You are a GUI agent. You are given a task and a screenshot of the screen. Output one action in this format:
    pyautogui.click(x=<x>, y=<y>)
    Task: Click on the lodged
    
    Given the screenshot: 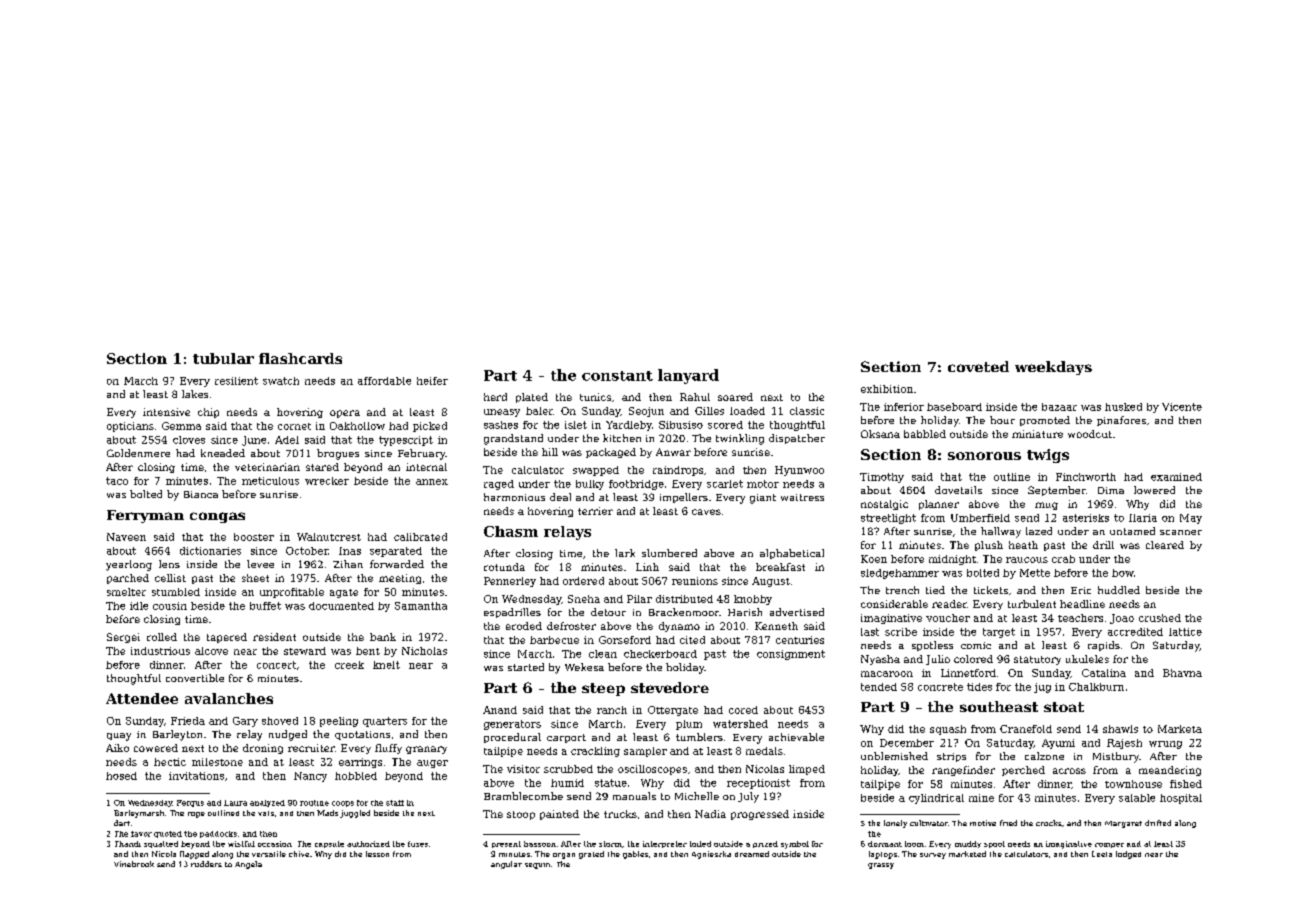 What is the action you would take?
    pyautogui.click(x=1128, y=855)
